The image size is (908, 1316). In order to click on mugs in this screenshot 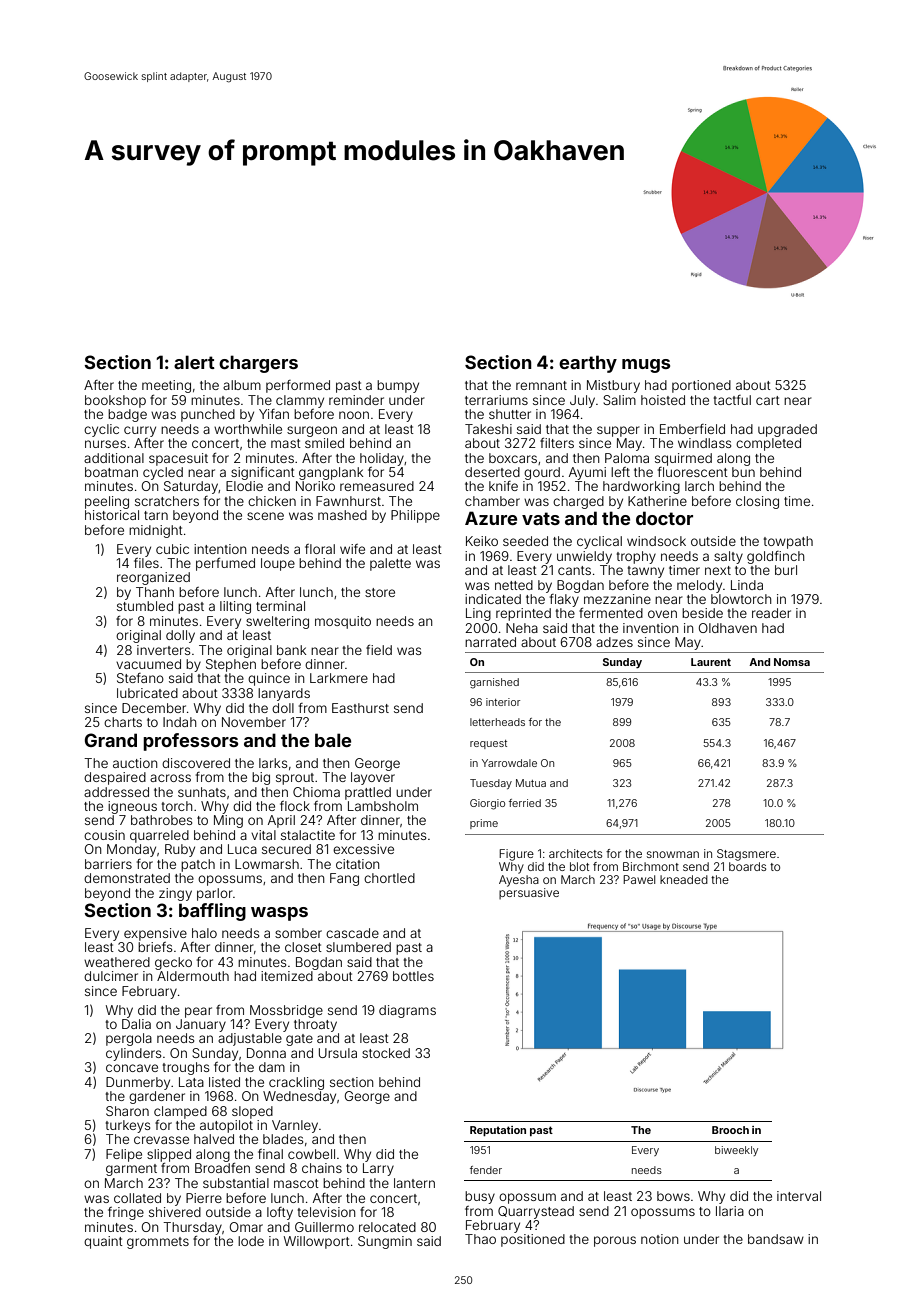, I will do `click(646, 366)`.
